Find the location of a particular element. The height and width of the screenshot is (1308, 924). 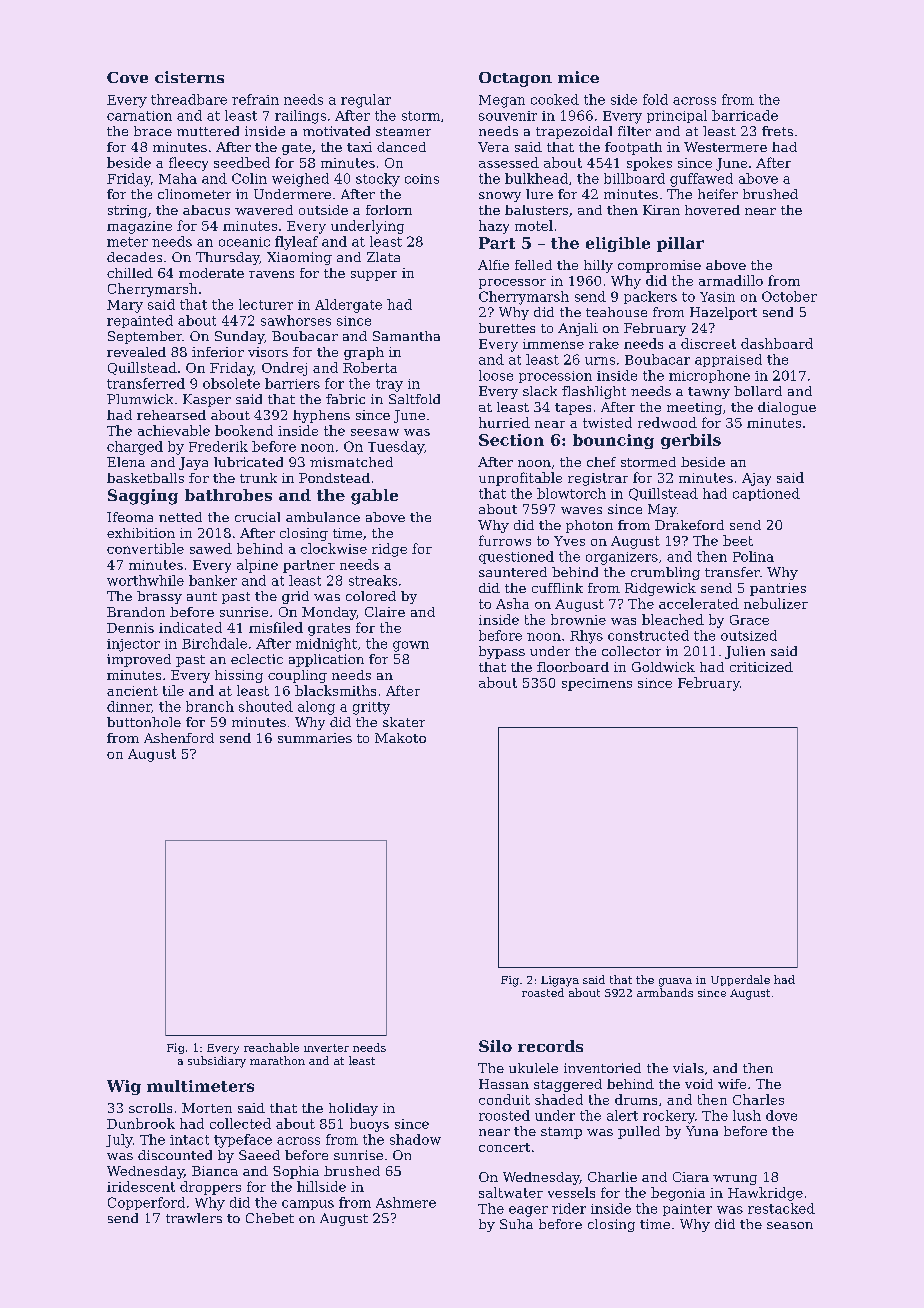

Asha is located at coordinates (512, 603).
